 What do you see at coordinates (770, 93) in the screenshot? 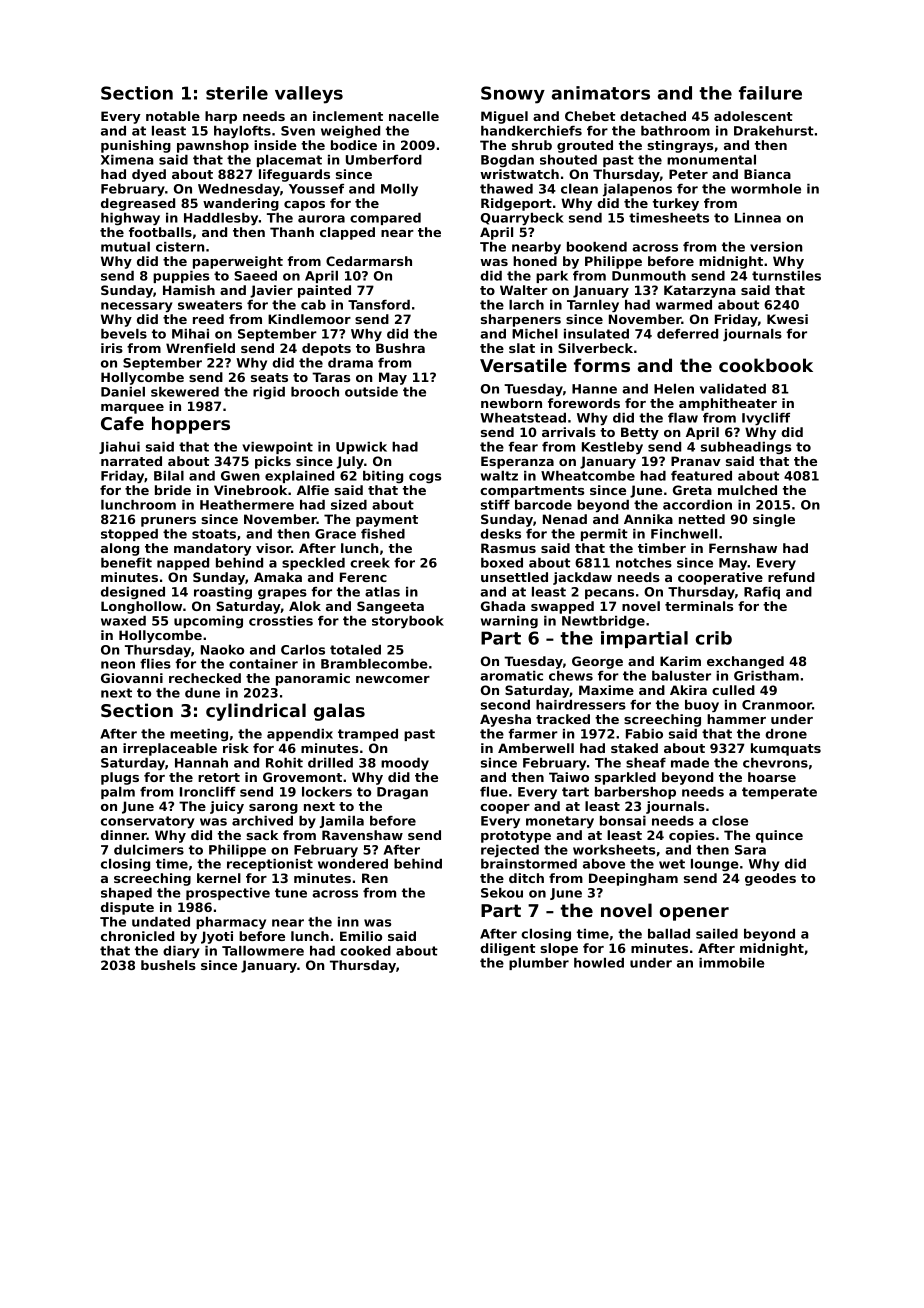
I see `failure` at bounding box center [770, 93].
